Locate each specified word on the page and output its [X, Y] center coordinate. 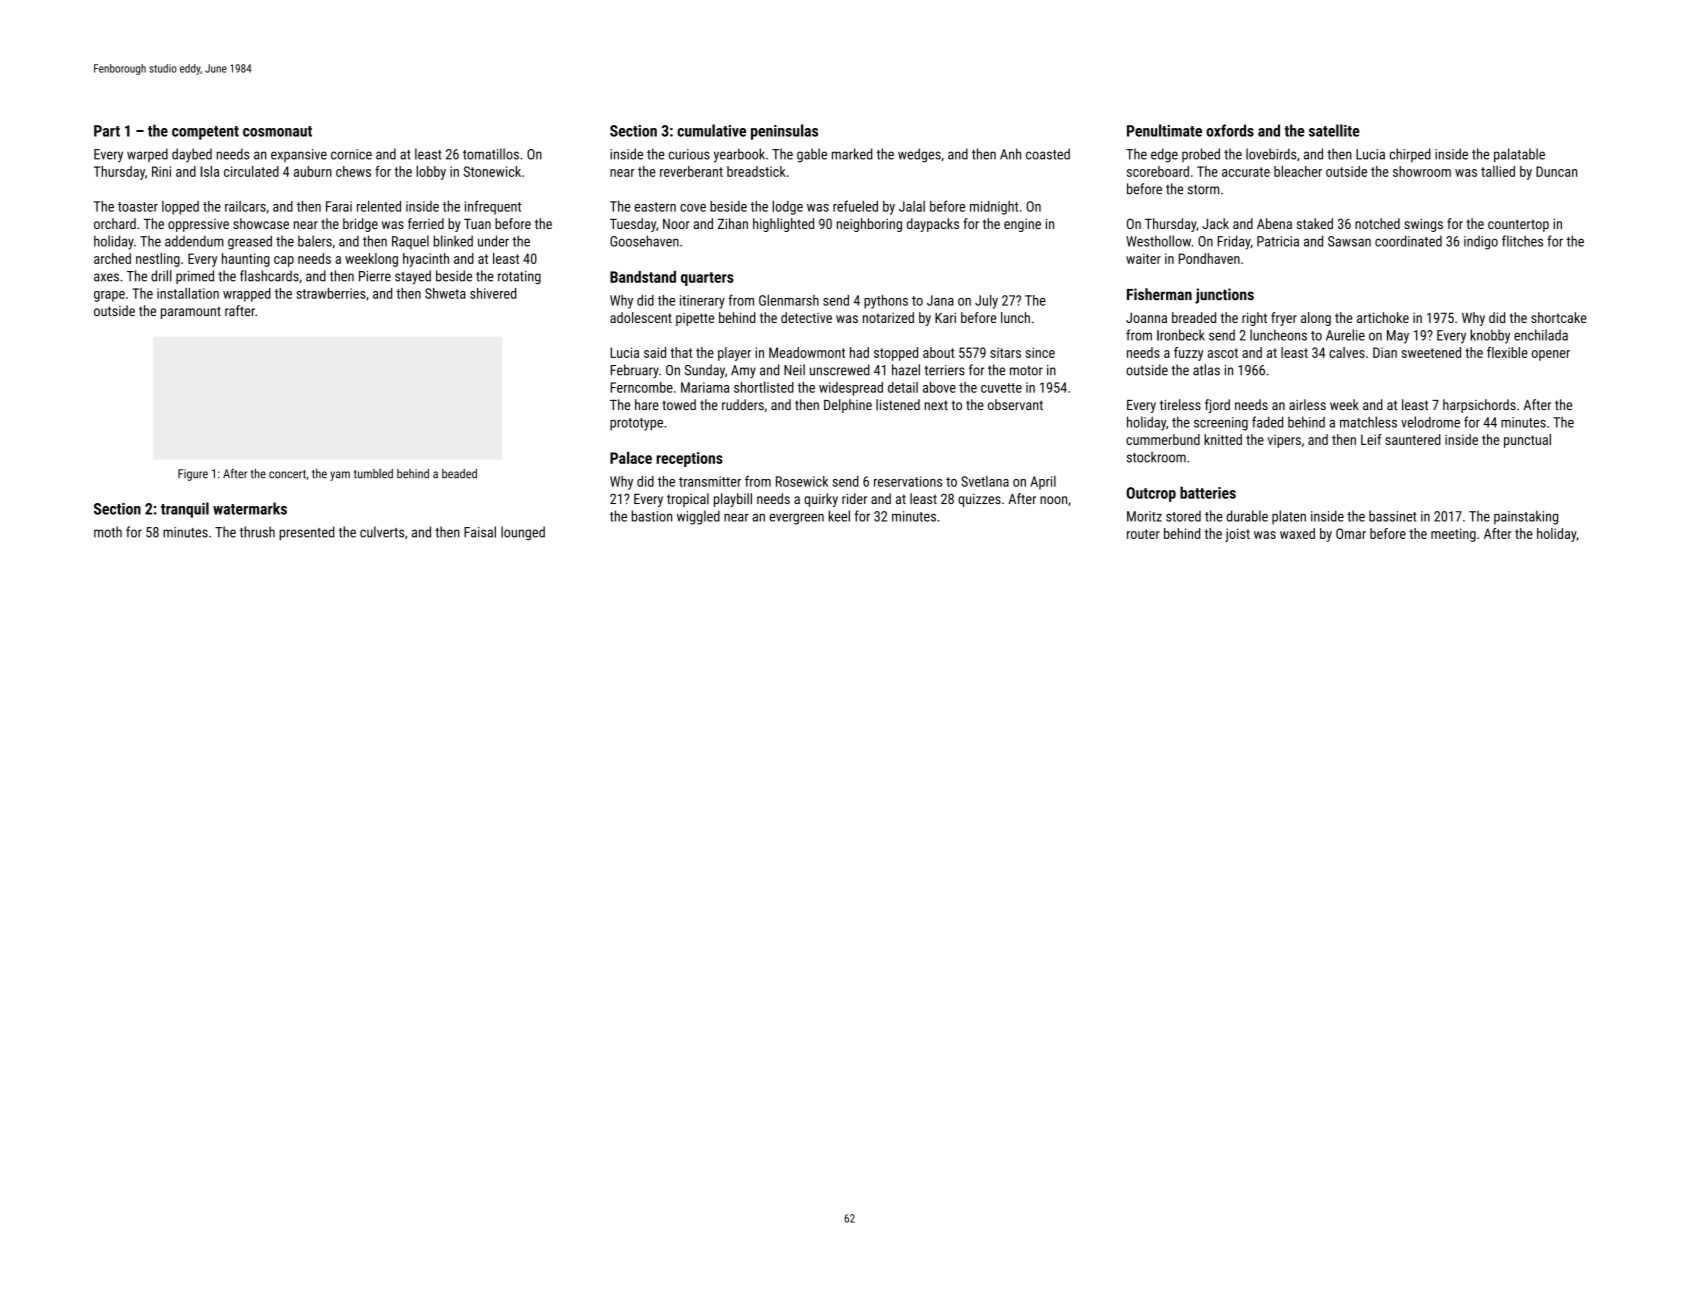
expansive [299, 155]
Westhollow [1158, 241]
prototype [636, 424]
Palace [631, 457]
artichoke [1383, 317]
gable [812, 155]
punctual [1527, 441]
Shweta [445, 293]
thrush [257, 532]
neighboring [869, 225]
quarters [707, 279]
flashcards [269, 276]
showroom [1422, 171]
